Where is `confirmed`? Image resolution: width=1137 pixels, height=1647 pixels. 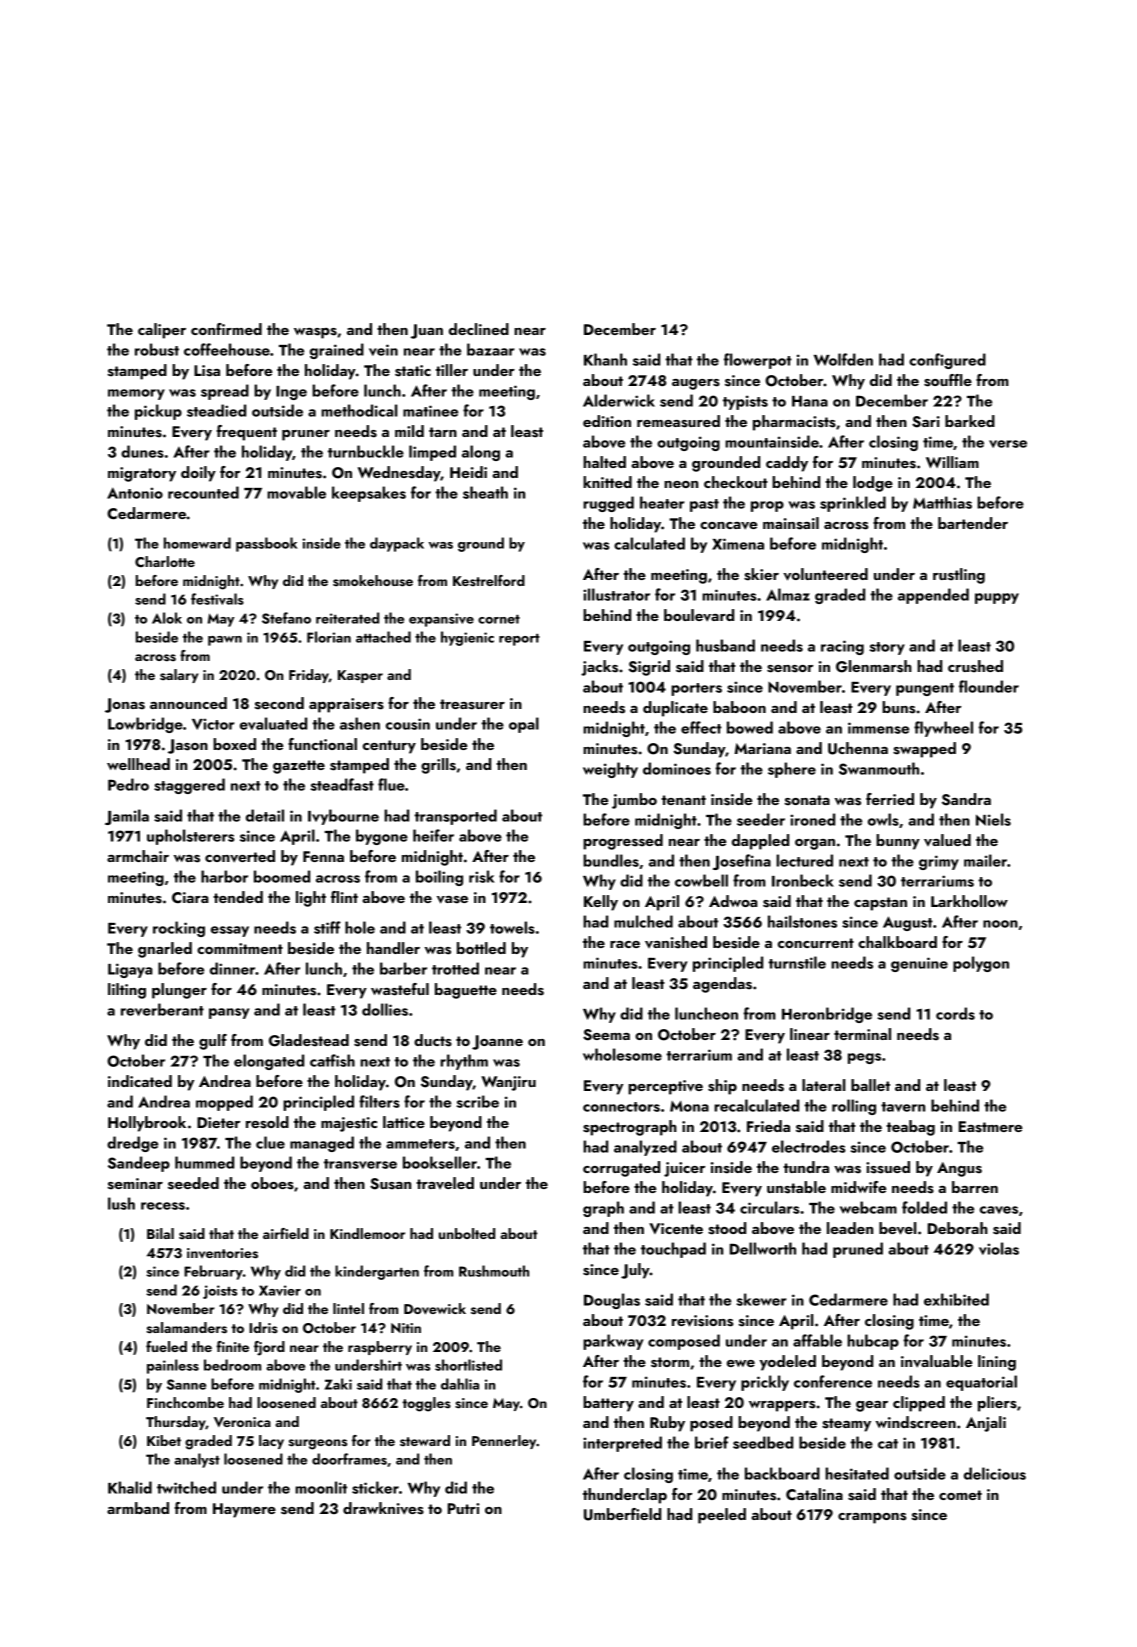 confirmed is located at coordinates (226, 329).
